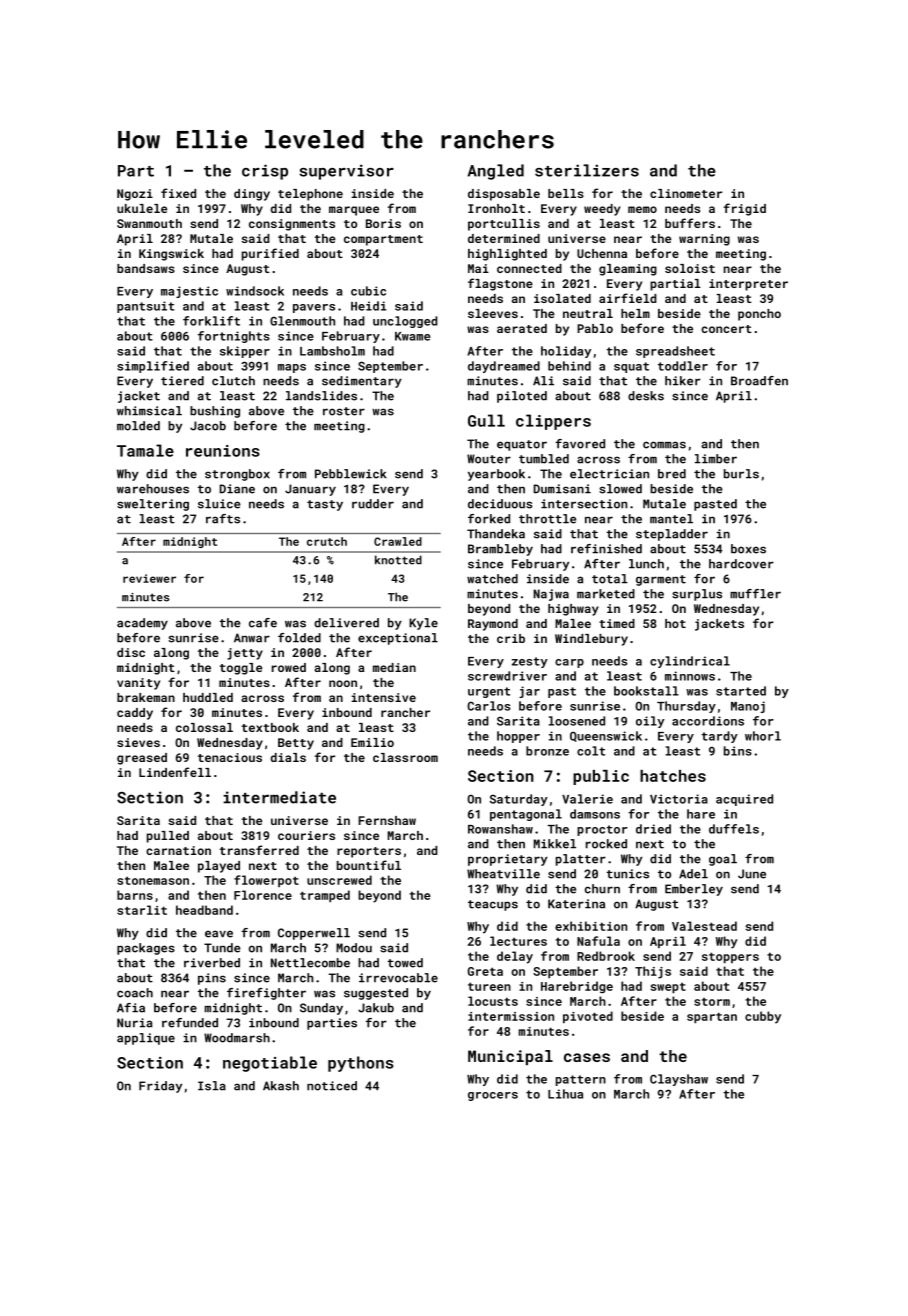 This image has width=908, height=1316. I want to click on intermediate, so click(279, 797).
